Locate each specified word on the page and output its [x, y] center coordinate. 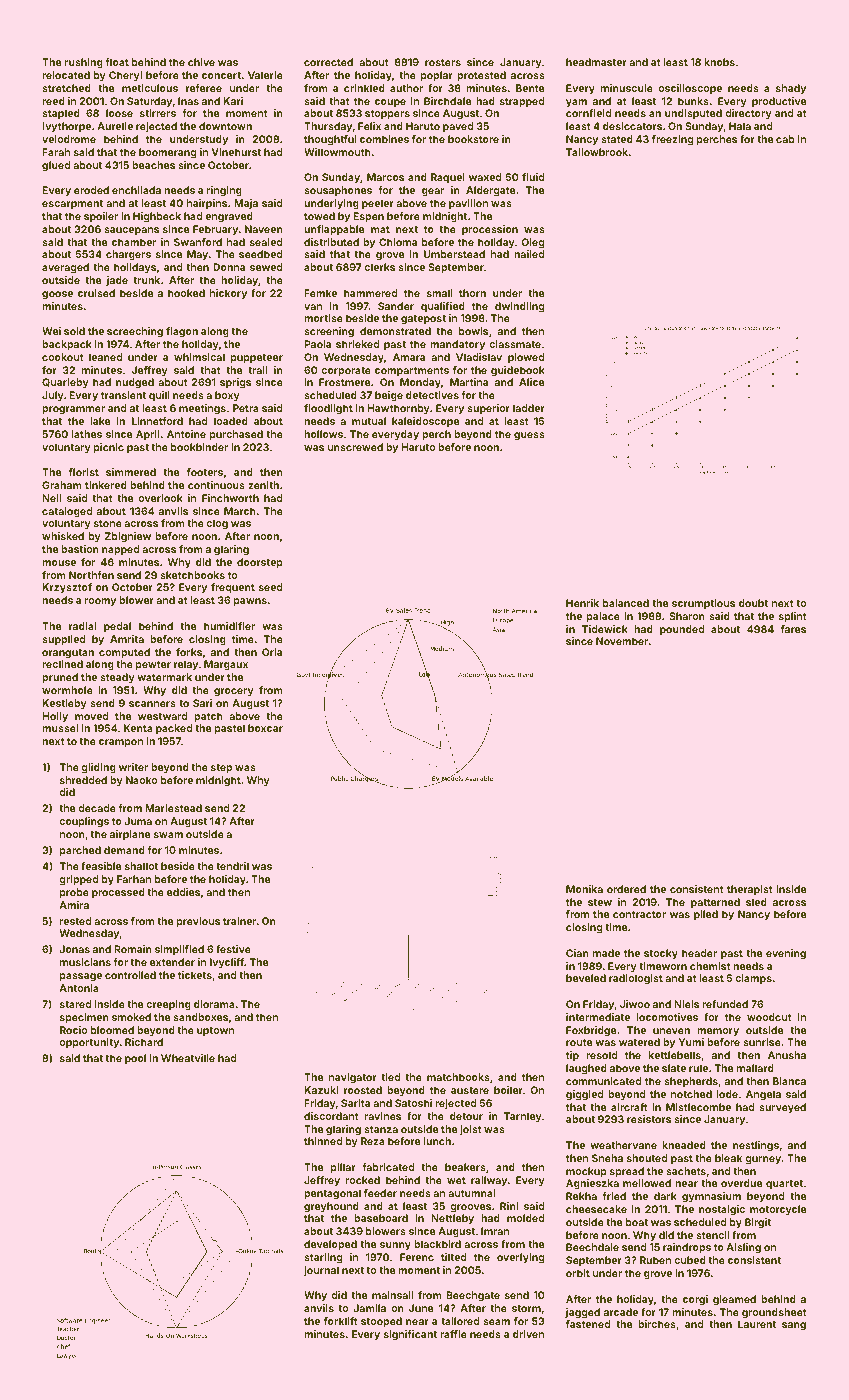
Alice [531, 382]
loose [119, 113]
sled [756, 902]
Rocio [73, 1030]
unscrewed [355, 447]
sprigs [235, 383]
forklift [341, 1321]
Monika [584, 889]
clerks [379, 267]
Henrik [582, 603]
